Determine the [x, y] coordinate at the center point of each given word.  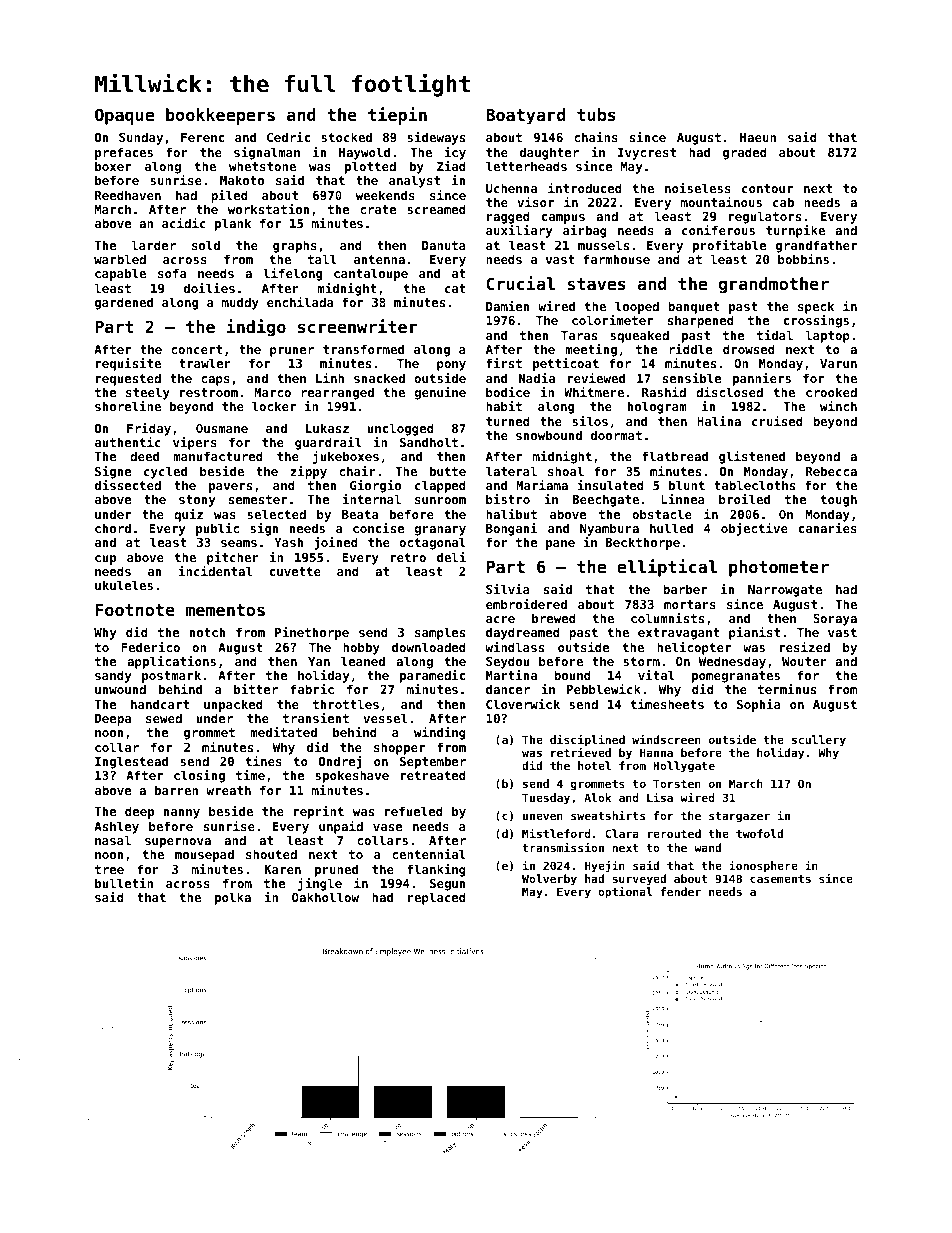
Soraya [835, 620]
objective [754, 529]
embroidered [526, 604]
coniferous [718, 230]
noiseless [698, 188]
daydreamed [523, 633]
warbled [120, 259]
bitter [256, 689]
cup [105, 560]
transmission [563, 847]
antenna [379, 259]
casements [780, 879]
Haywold [364, 153]
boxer [113, 166]
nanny [182, 814]
